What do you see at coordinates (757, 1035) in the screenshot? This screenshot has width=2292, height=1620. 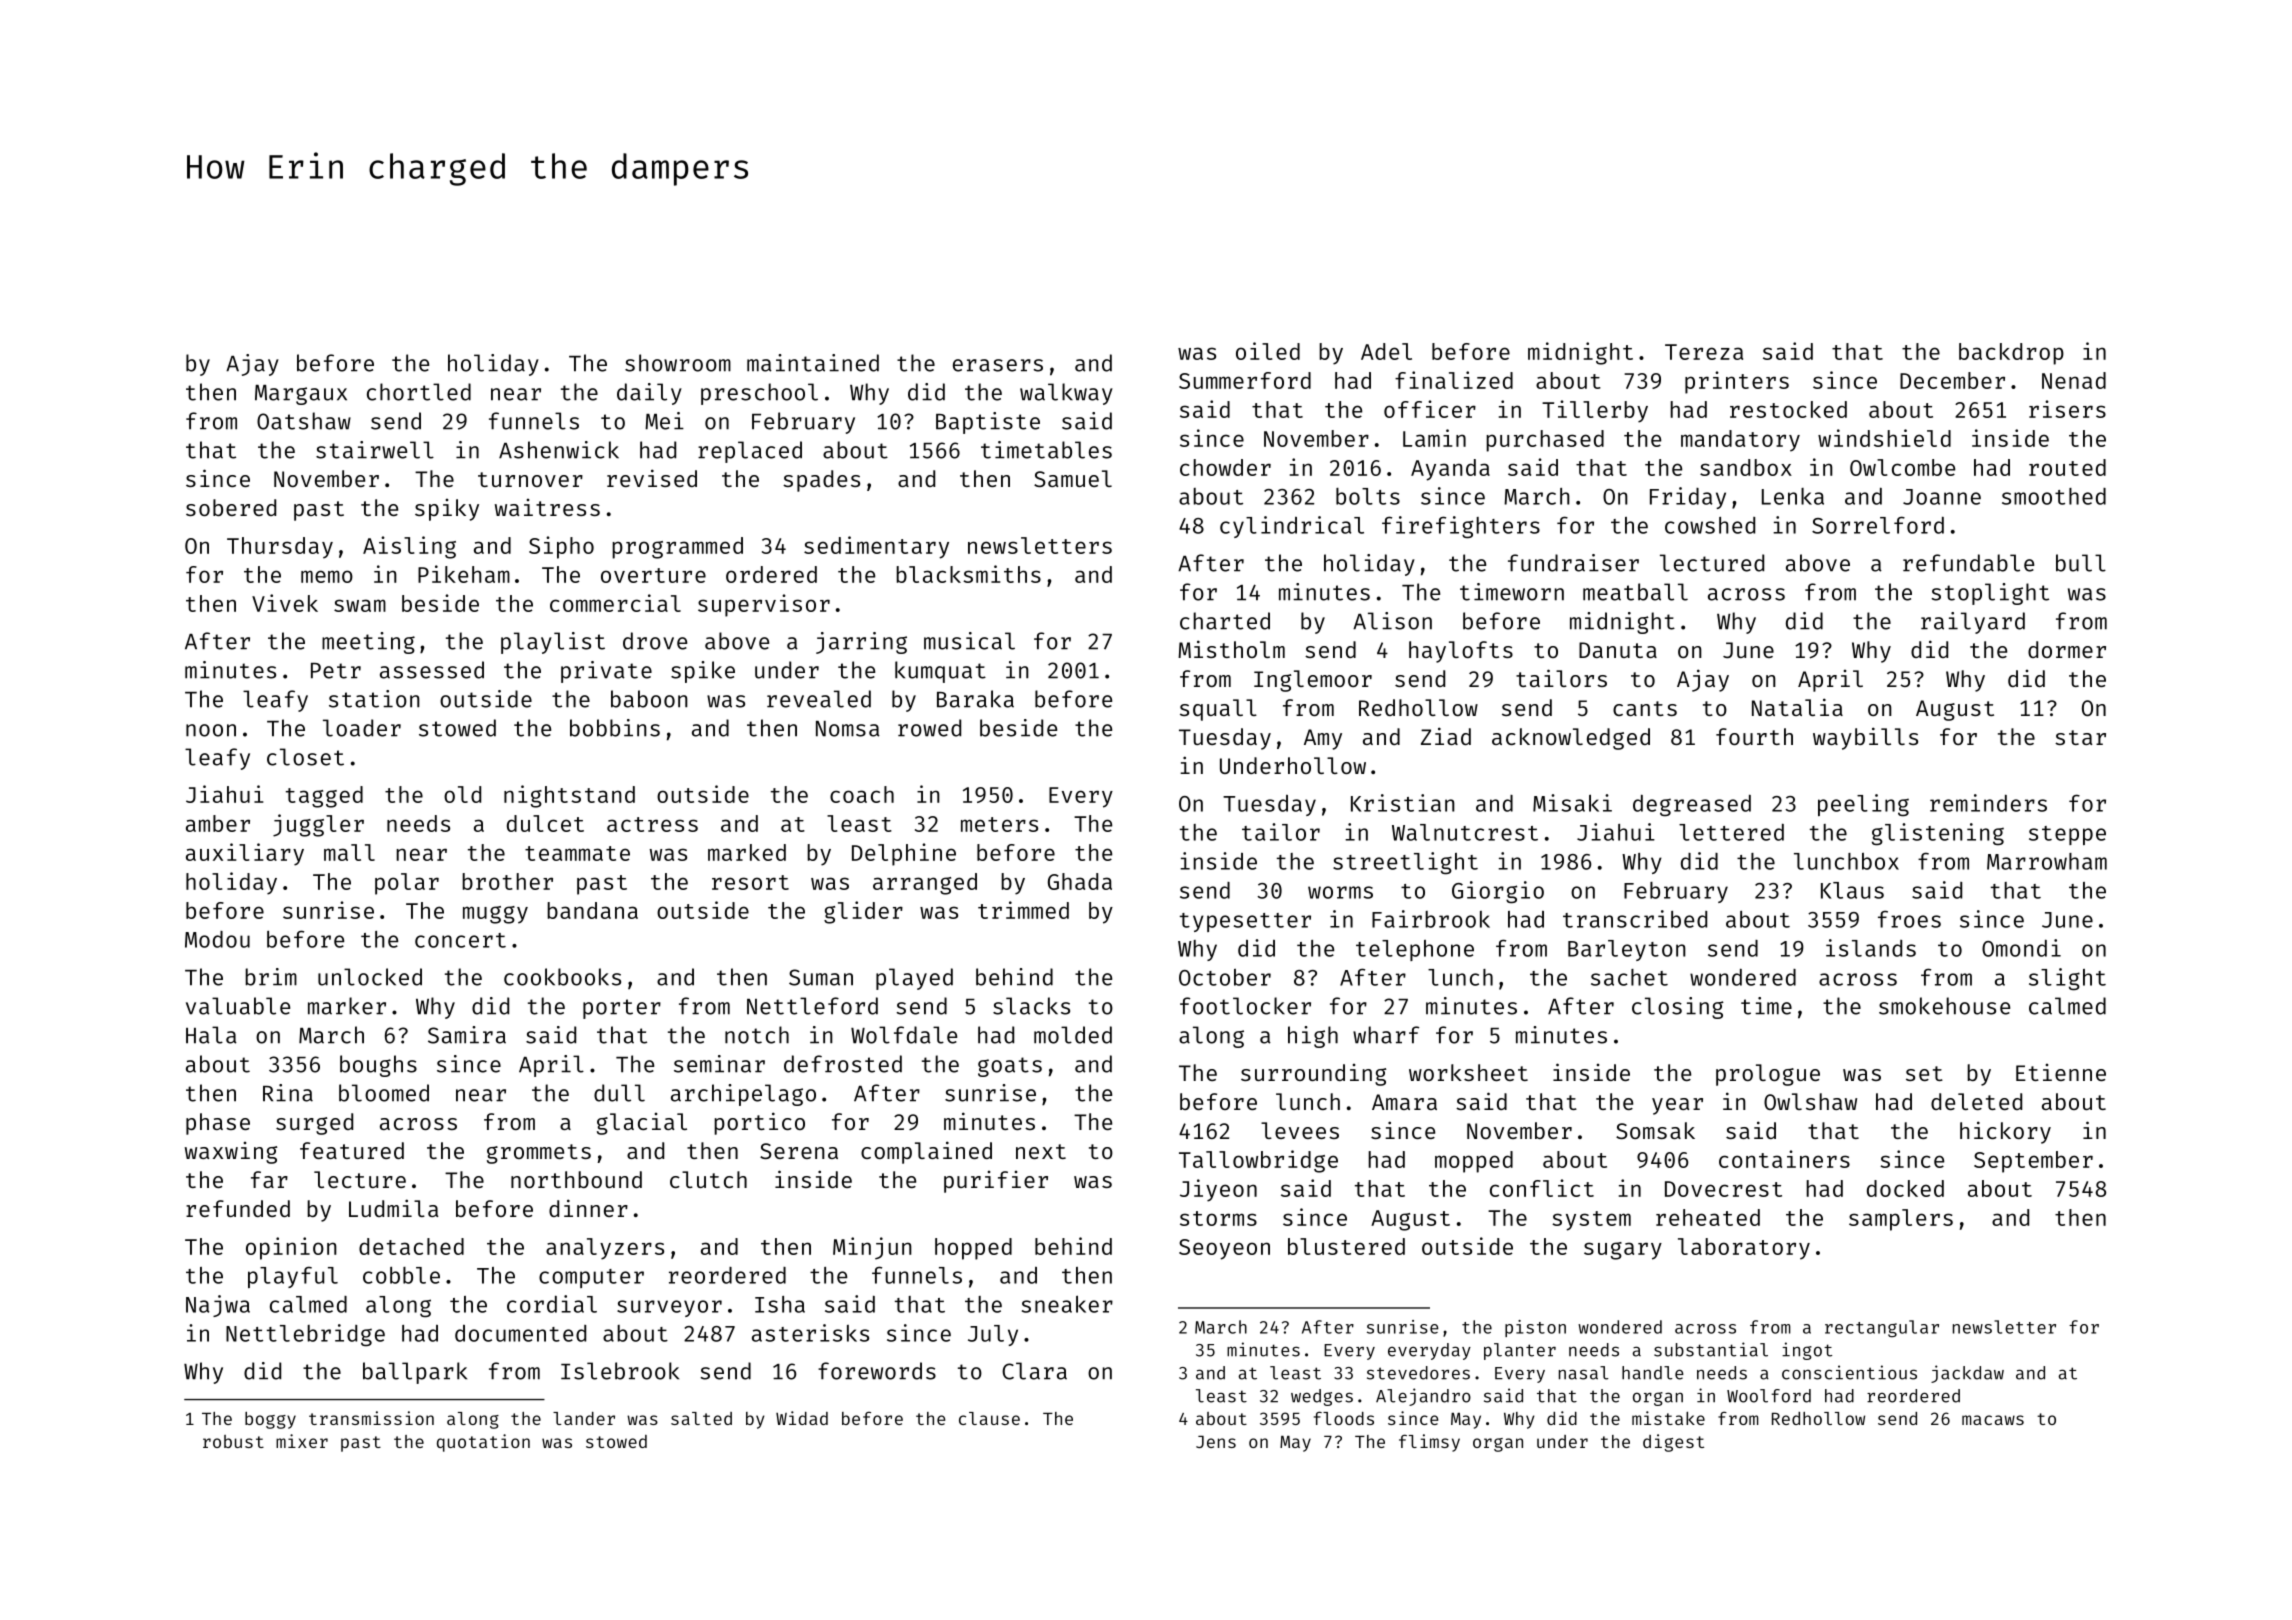 I see `notch` at bounding box center [757, 1035].
